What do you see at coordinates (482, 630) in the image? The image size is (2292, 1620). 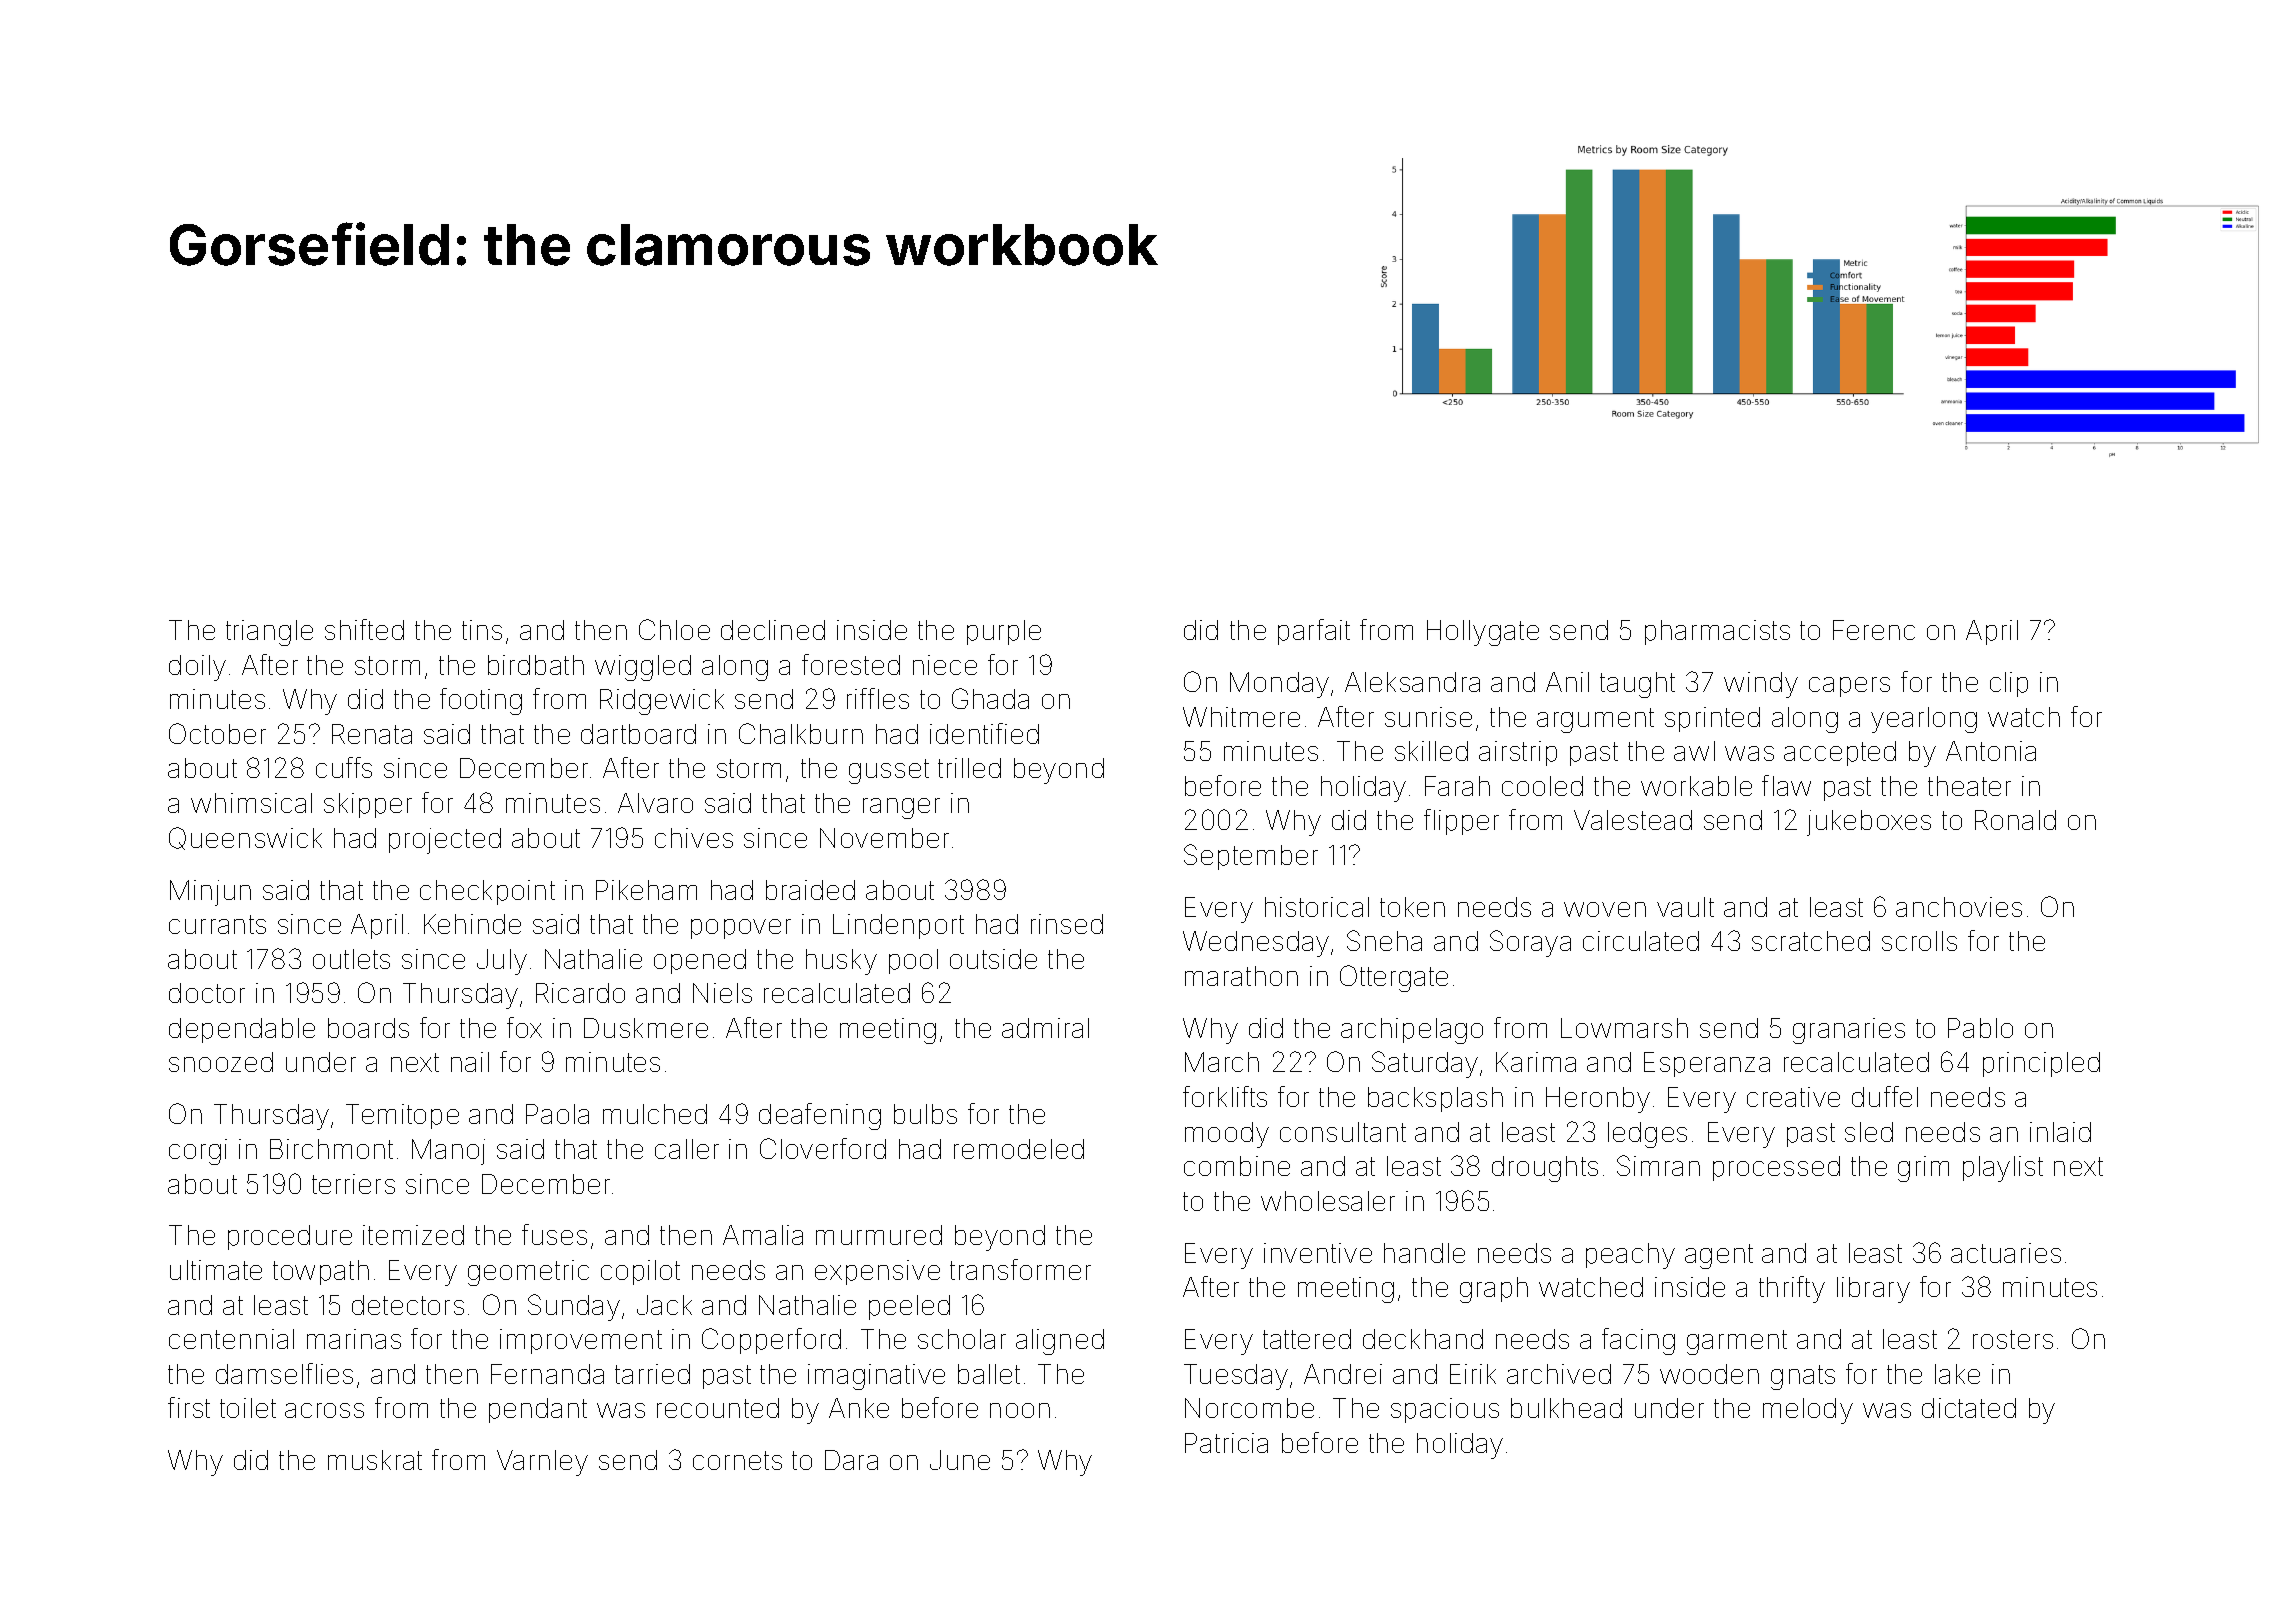 I see `tins` at bounding box center [482, 630].
